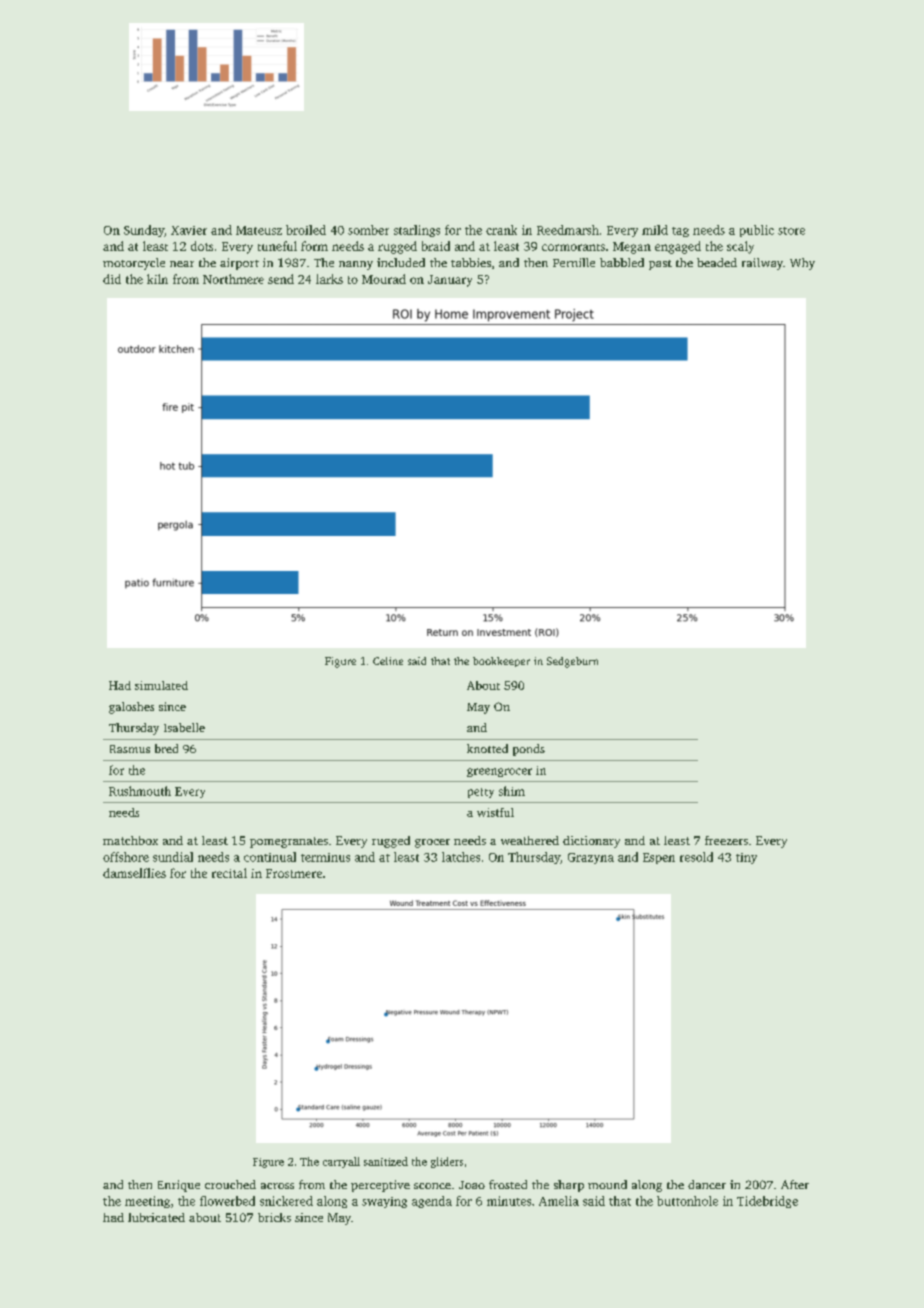 The image size is (924, 1308). I want to click on frosted, so click(508, 1184).
